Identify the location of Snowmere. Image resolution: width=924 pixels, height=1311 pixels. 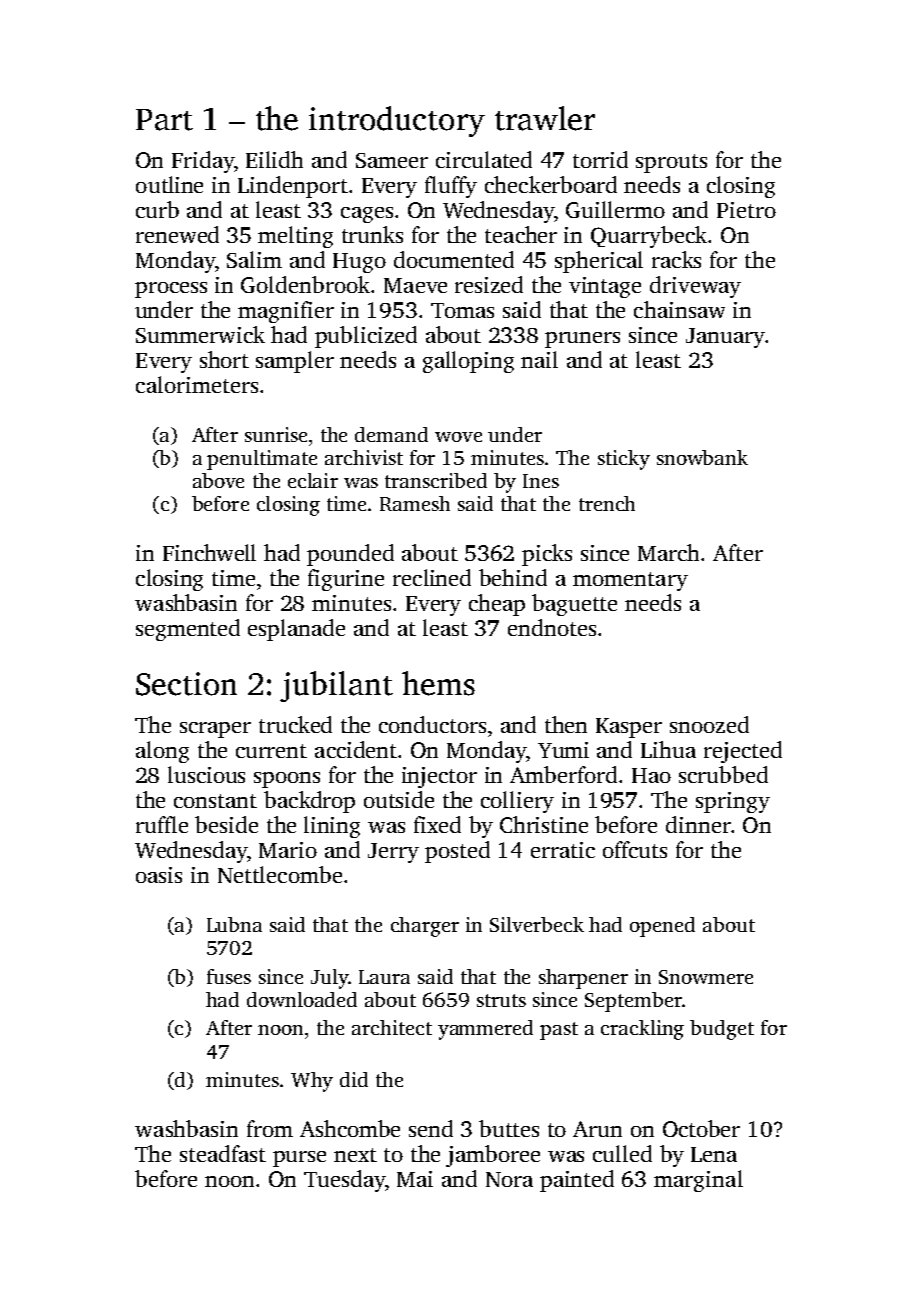
(706, 977).
